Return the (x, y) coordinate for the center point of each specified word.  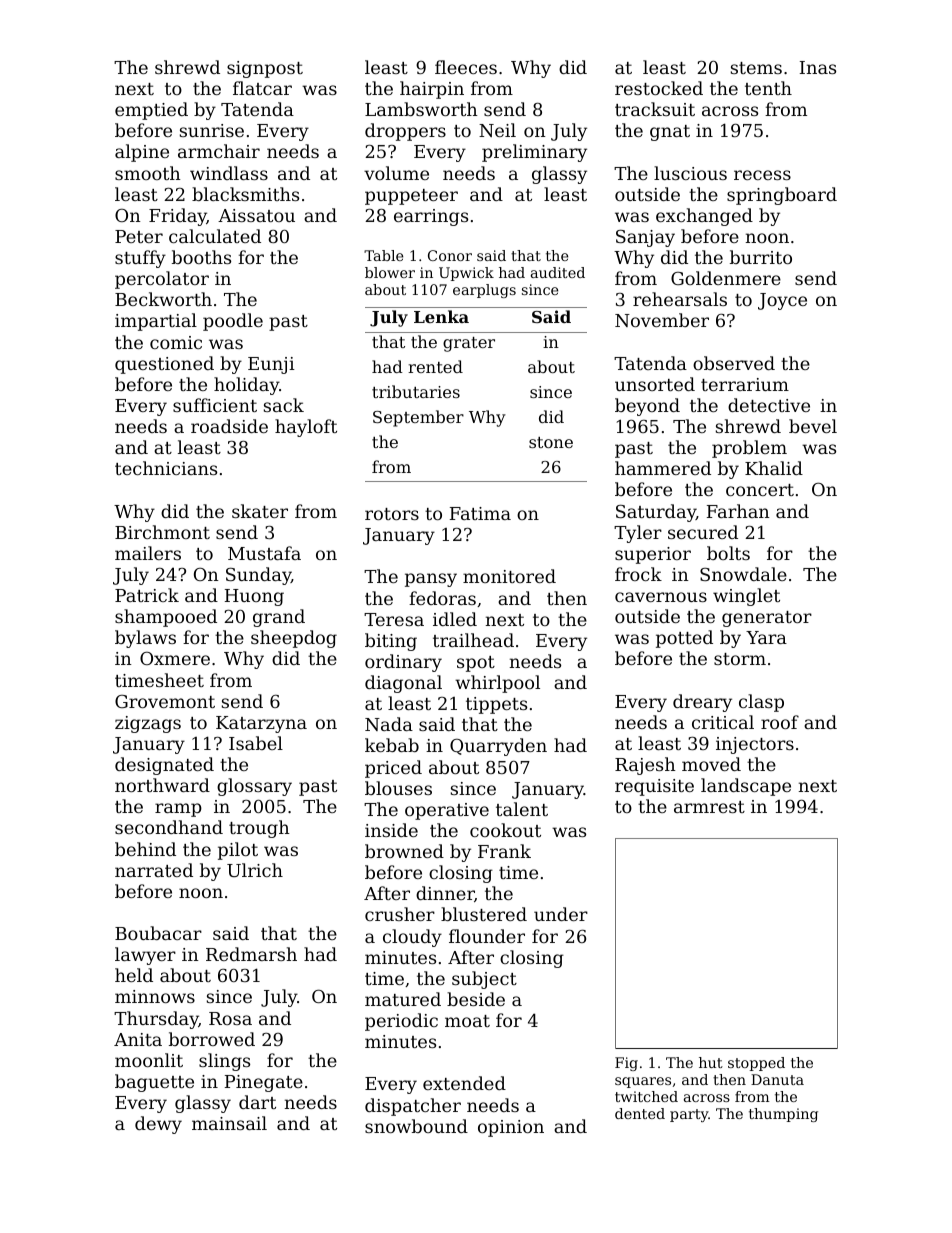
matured (403, 999)
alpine (142, 153)
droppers (405, 132)
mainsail (229, 1123)
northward (162, 785)
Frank (504, 851)
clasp (761, 703)
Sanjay (645, 238)
